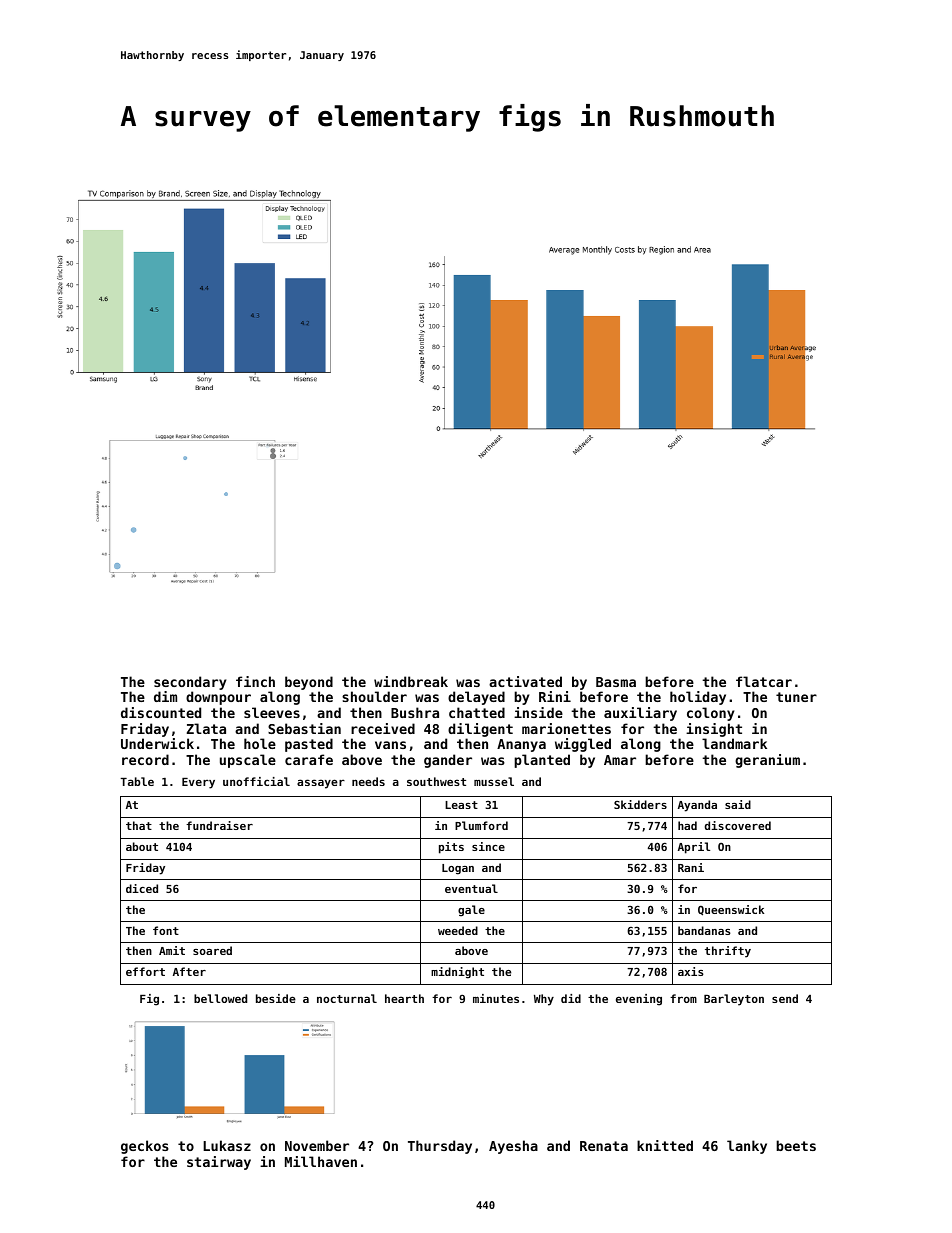  Describe the element at coordinates (738, 825) in the document. I see `discovered` at that location.
